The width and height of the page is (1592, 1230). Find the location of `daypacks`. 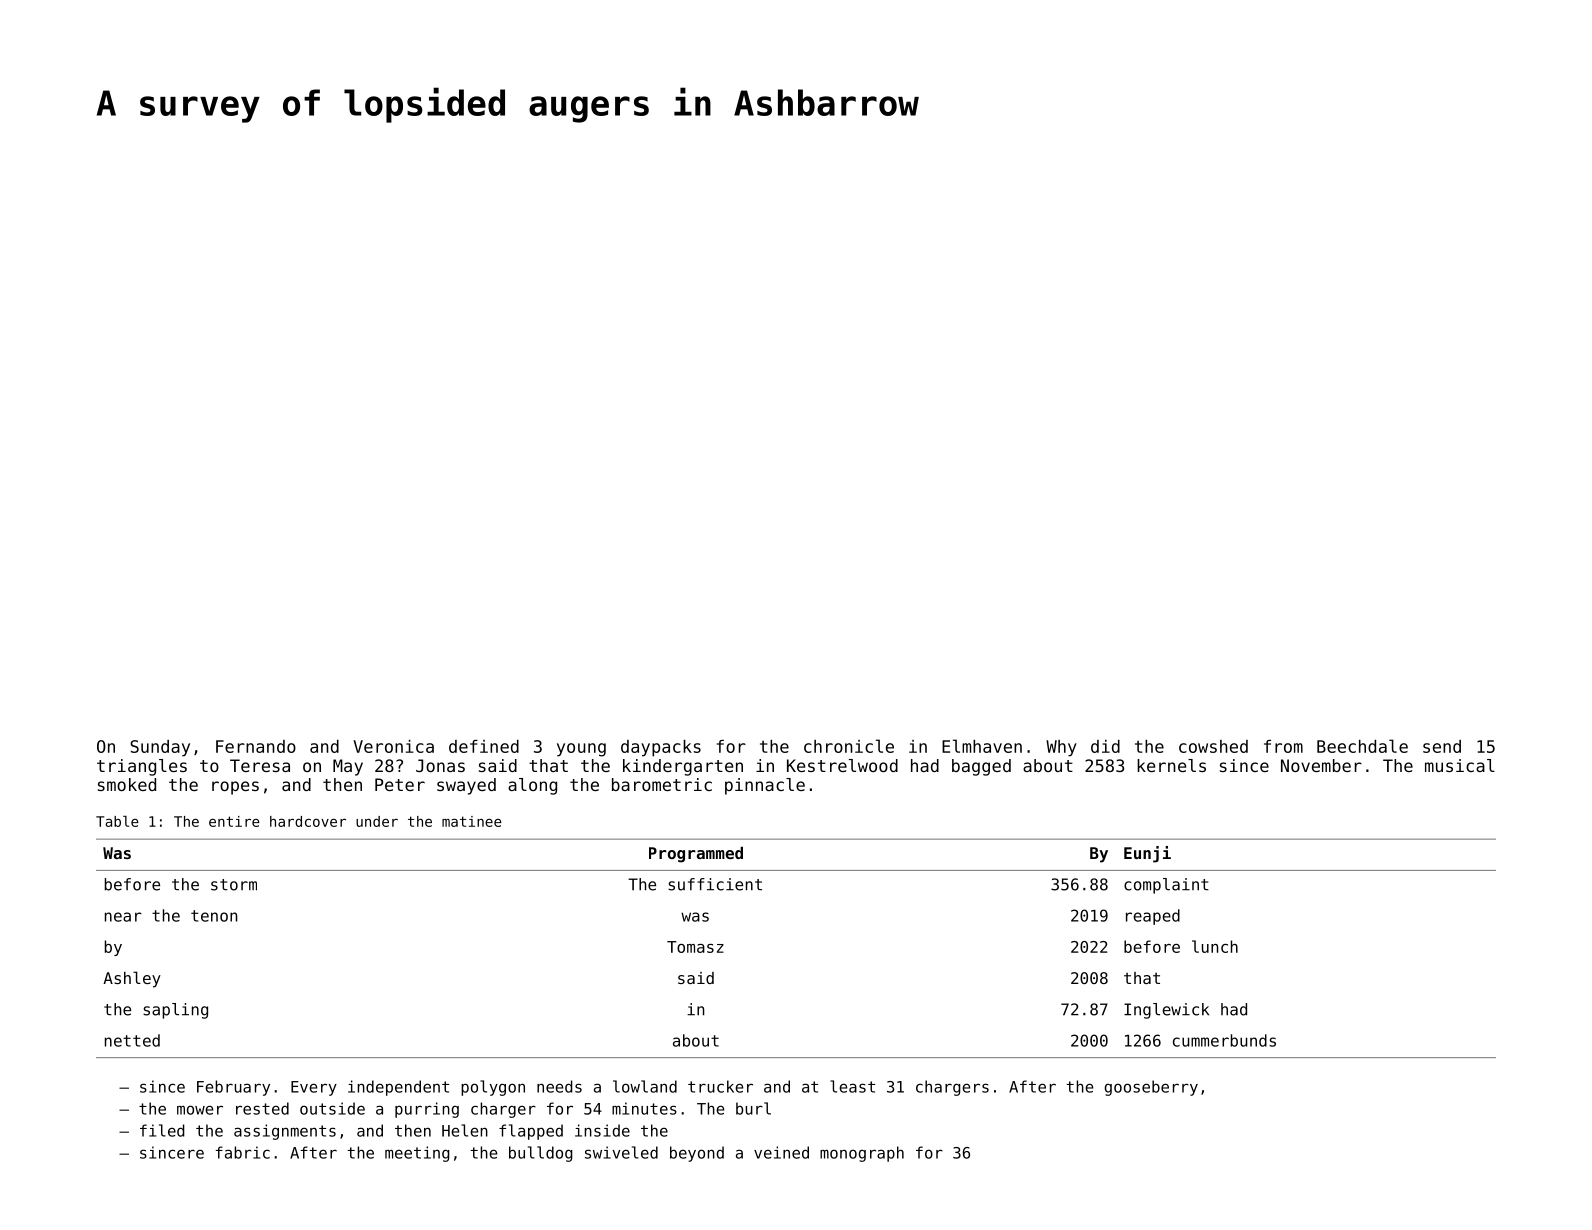

daypacks is located at coordinates (661, 748).
